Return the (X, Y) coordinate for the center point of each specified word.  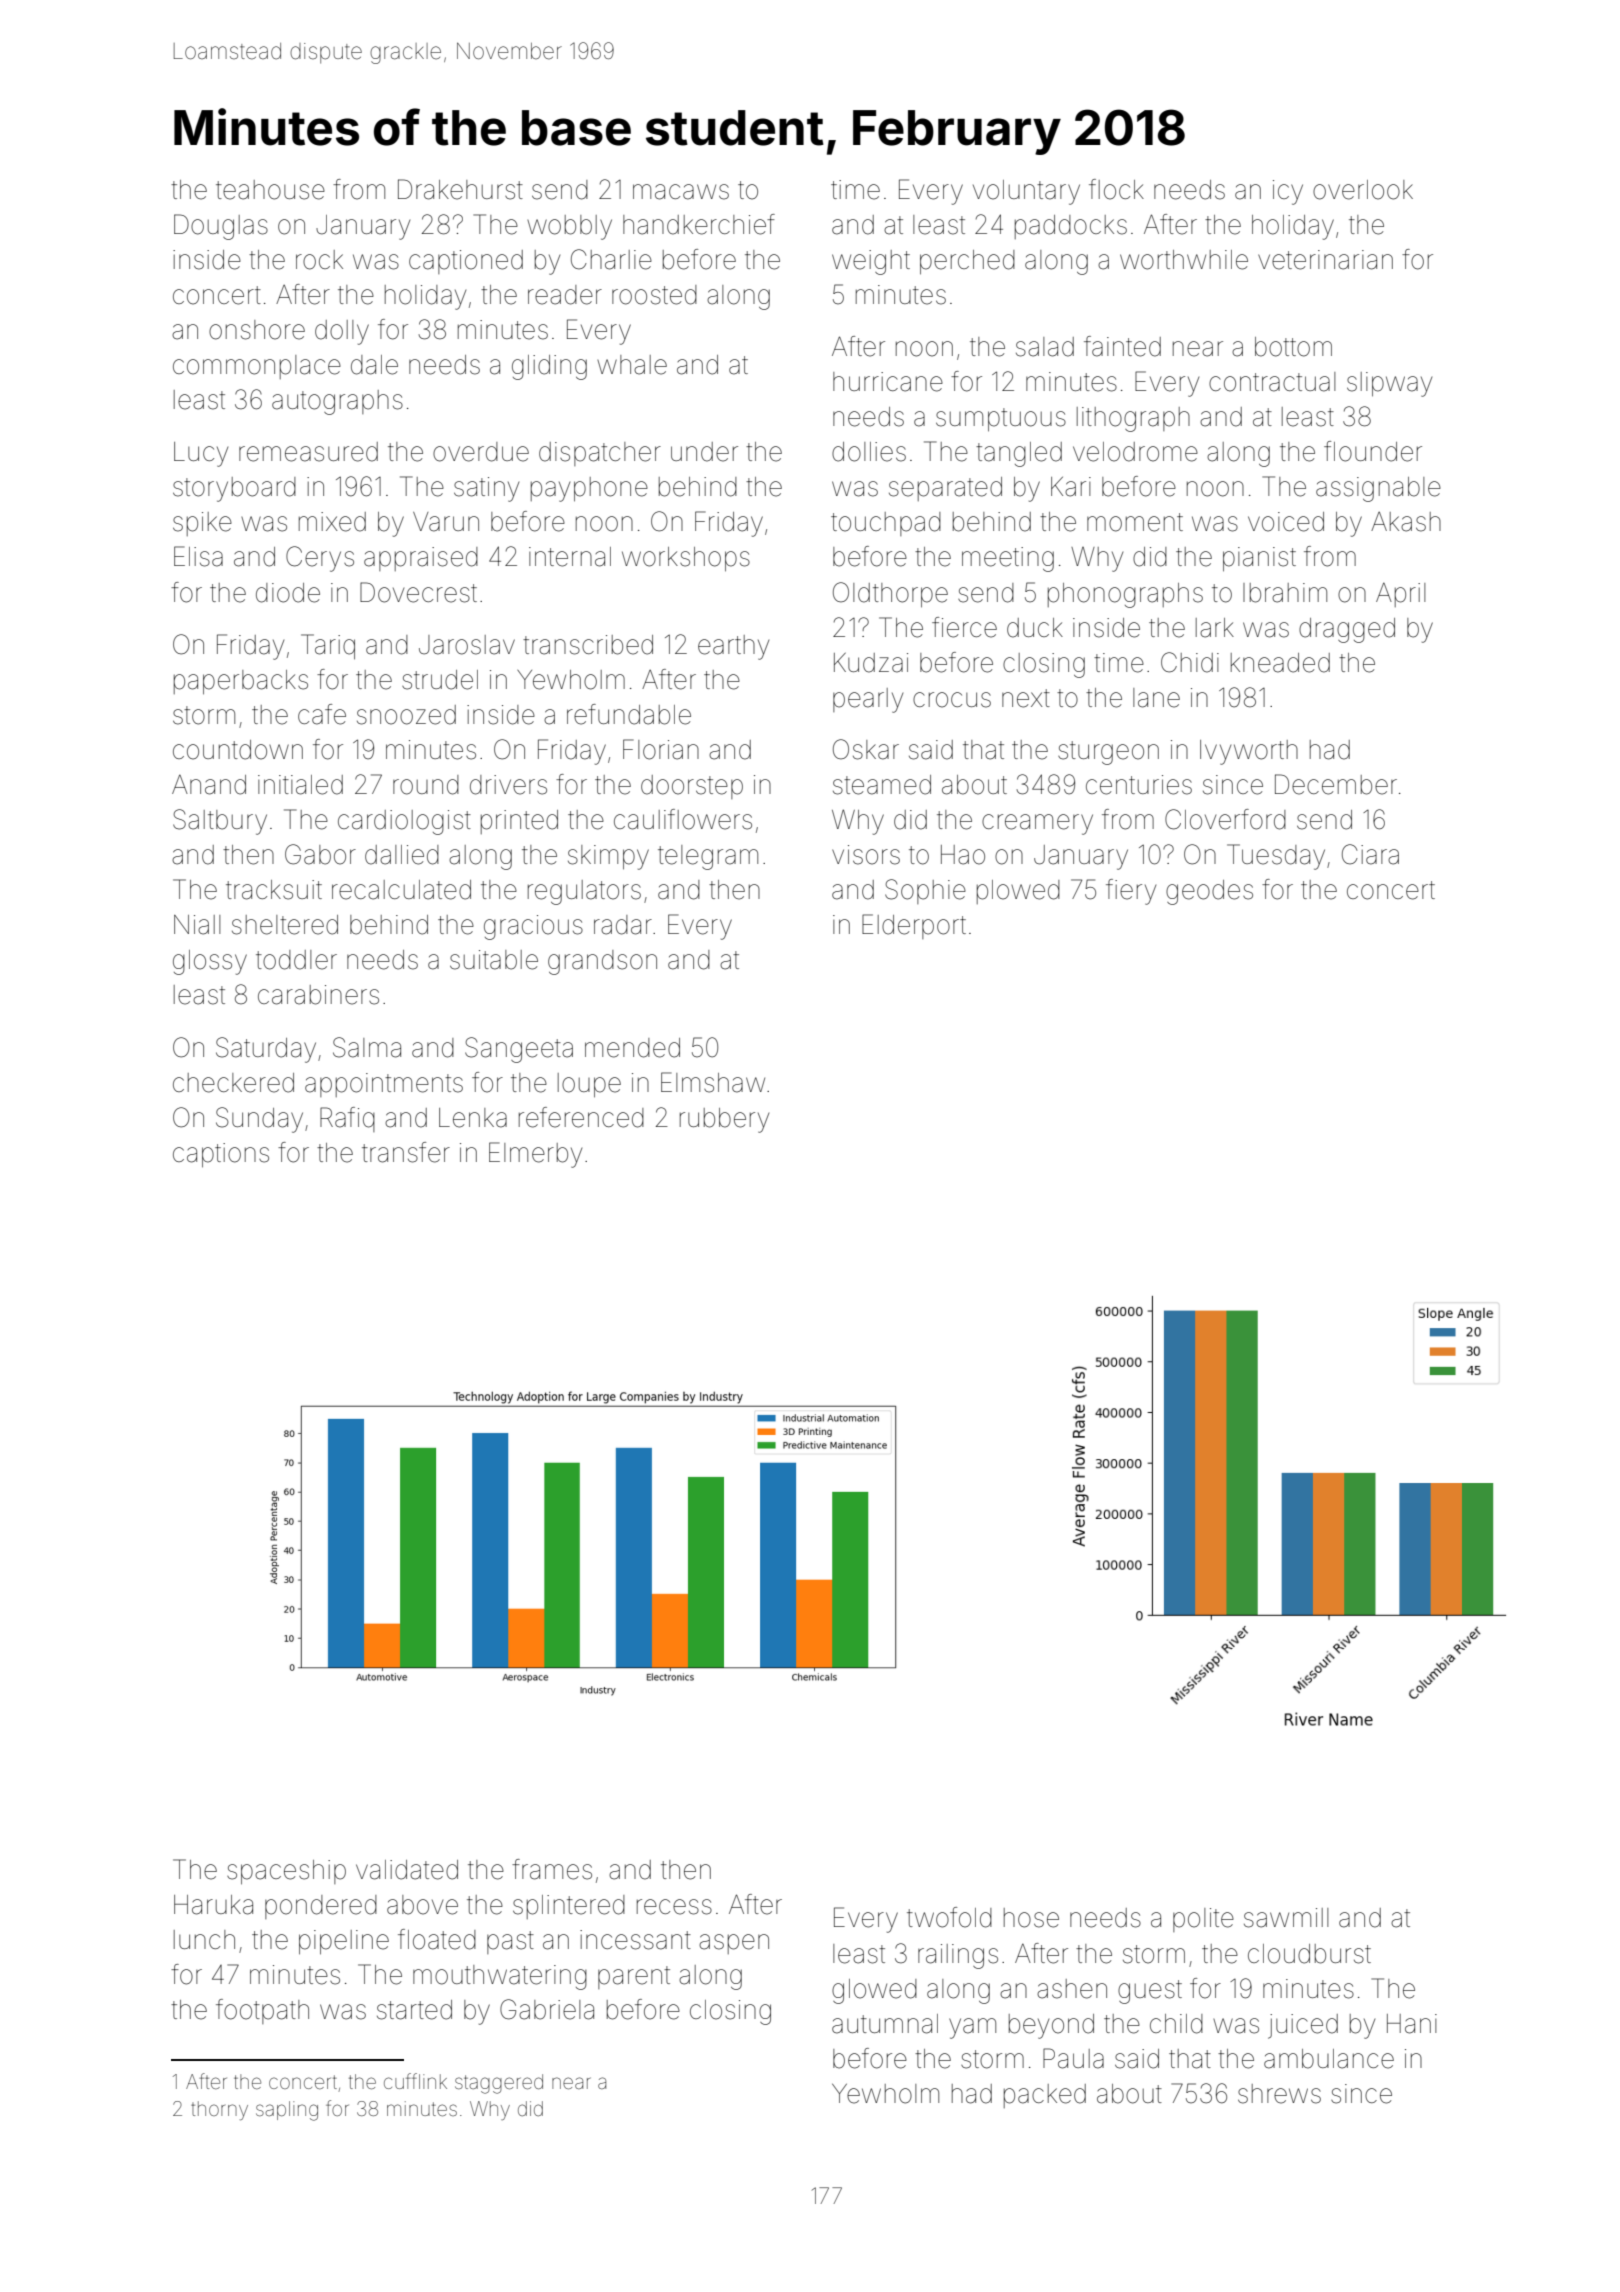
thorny (219, 2110)
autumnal (885, 2024)
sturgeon (1108, 753)
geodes (1209, 892)
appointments (384, 1085)
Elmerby (535, 1155)
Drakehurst (460, 189)
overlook (1363, 190)
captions (221, 1155)
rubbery (724, 1120)
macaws (681, 192)
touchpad (886, 524)
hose (1031, 1918)
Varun (446, 522)
